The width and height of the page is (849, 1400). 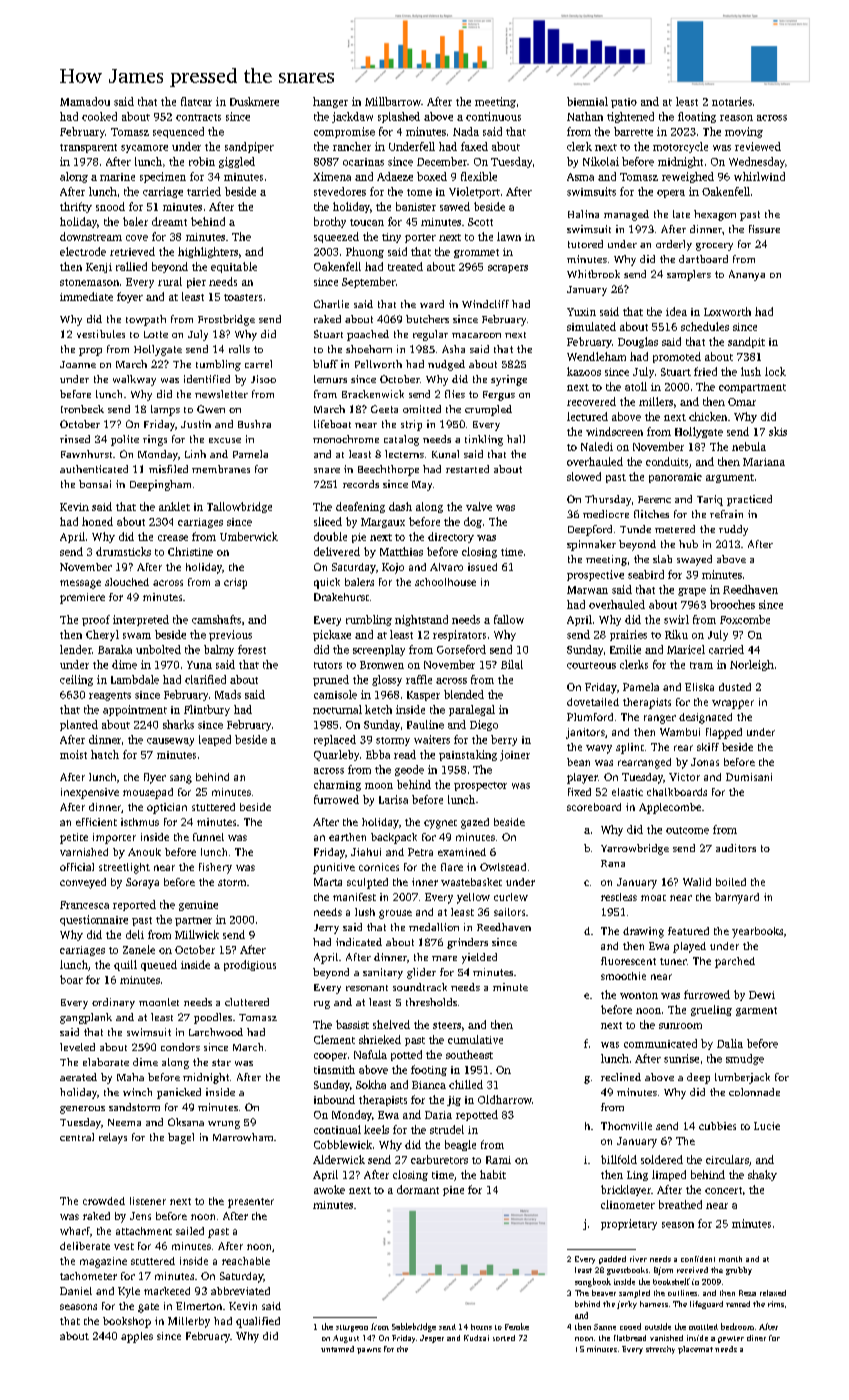 What do you see at coordinates (504, 1338) in the page?
I see `sorted` at bounding box center [504, 1338].
